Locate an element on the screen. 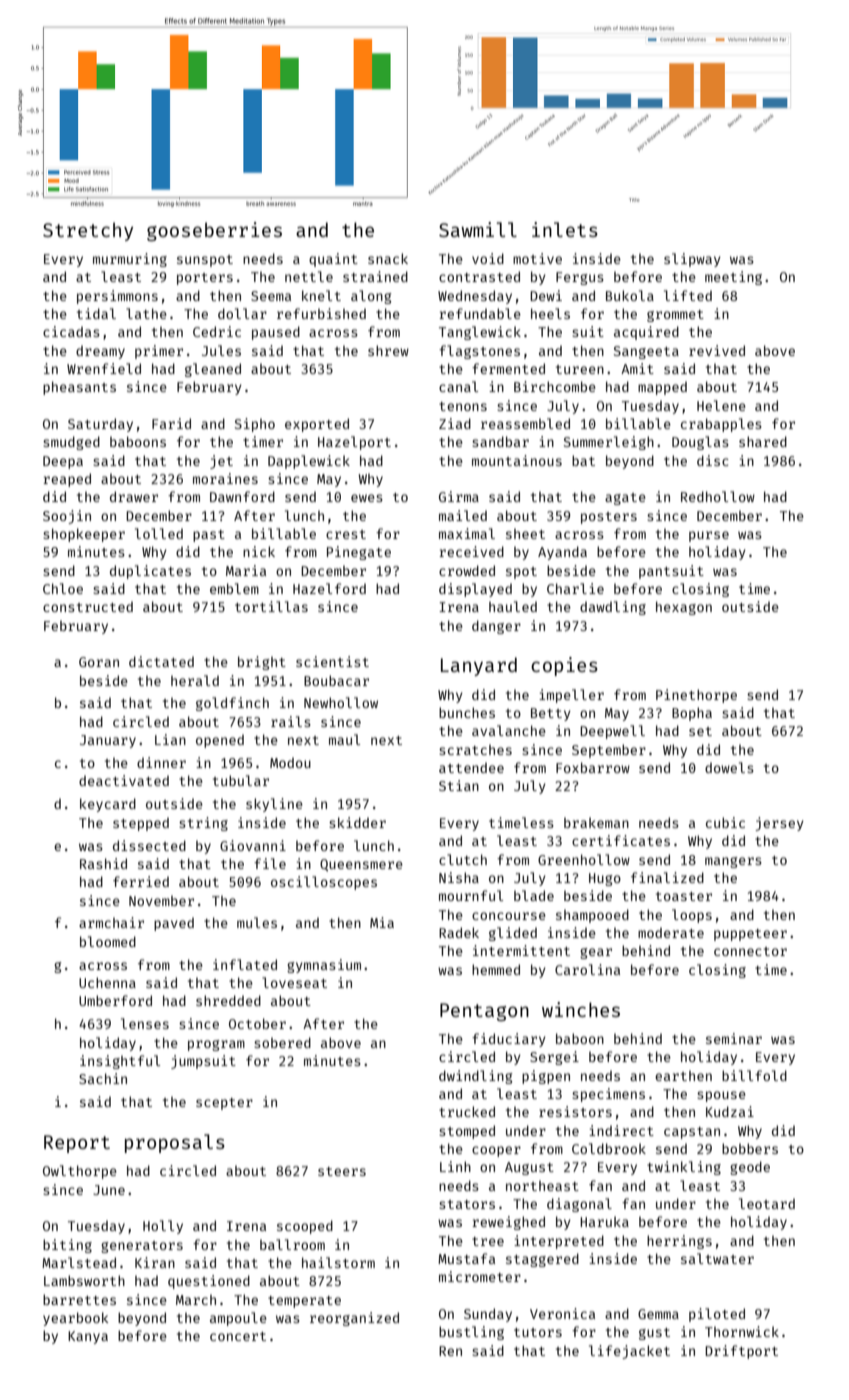  jersey is located at coordinates (779, 824).
